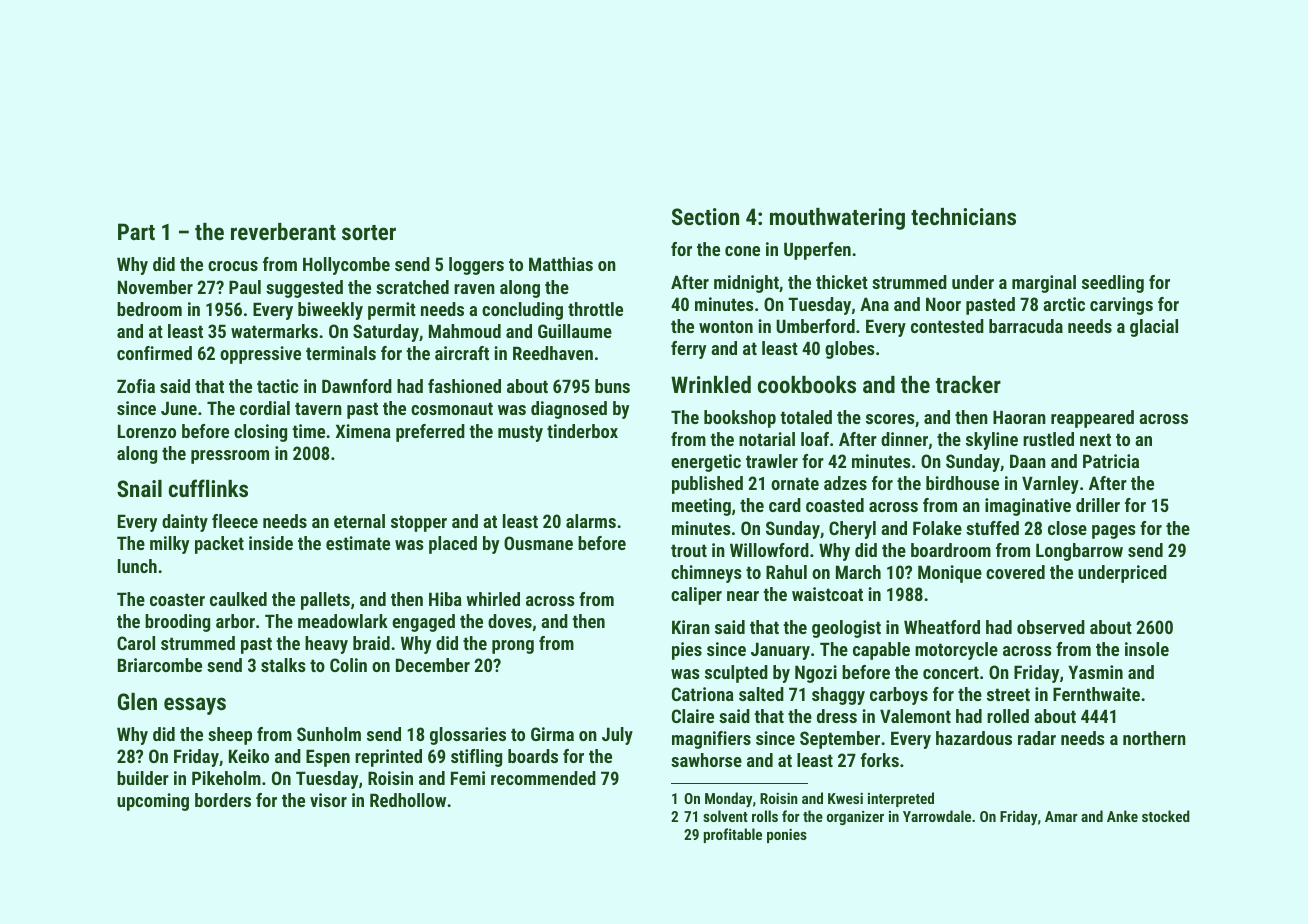 The image size is (1308, 924). I want to click on Section, so click(705, 216).
